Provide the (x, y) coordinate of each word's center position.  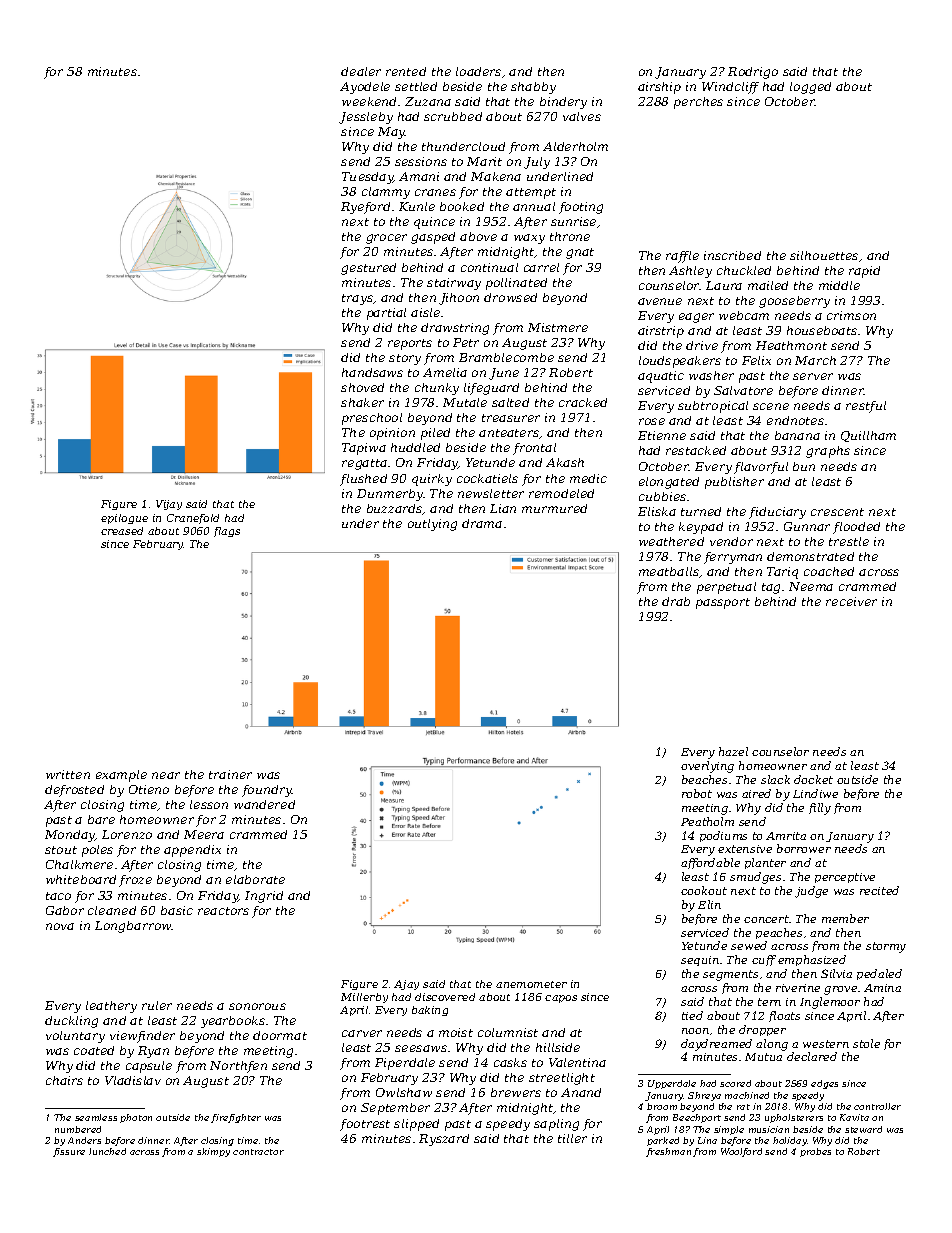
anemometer (531, 984)
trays (357, 299)
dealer (361, 71)
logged (810, 88)
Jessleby (366, 118)
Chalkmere (79, 864)
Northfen (238, 1067)
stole (866, 1043)
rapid (864, 272)
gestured (368, 269)
